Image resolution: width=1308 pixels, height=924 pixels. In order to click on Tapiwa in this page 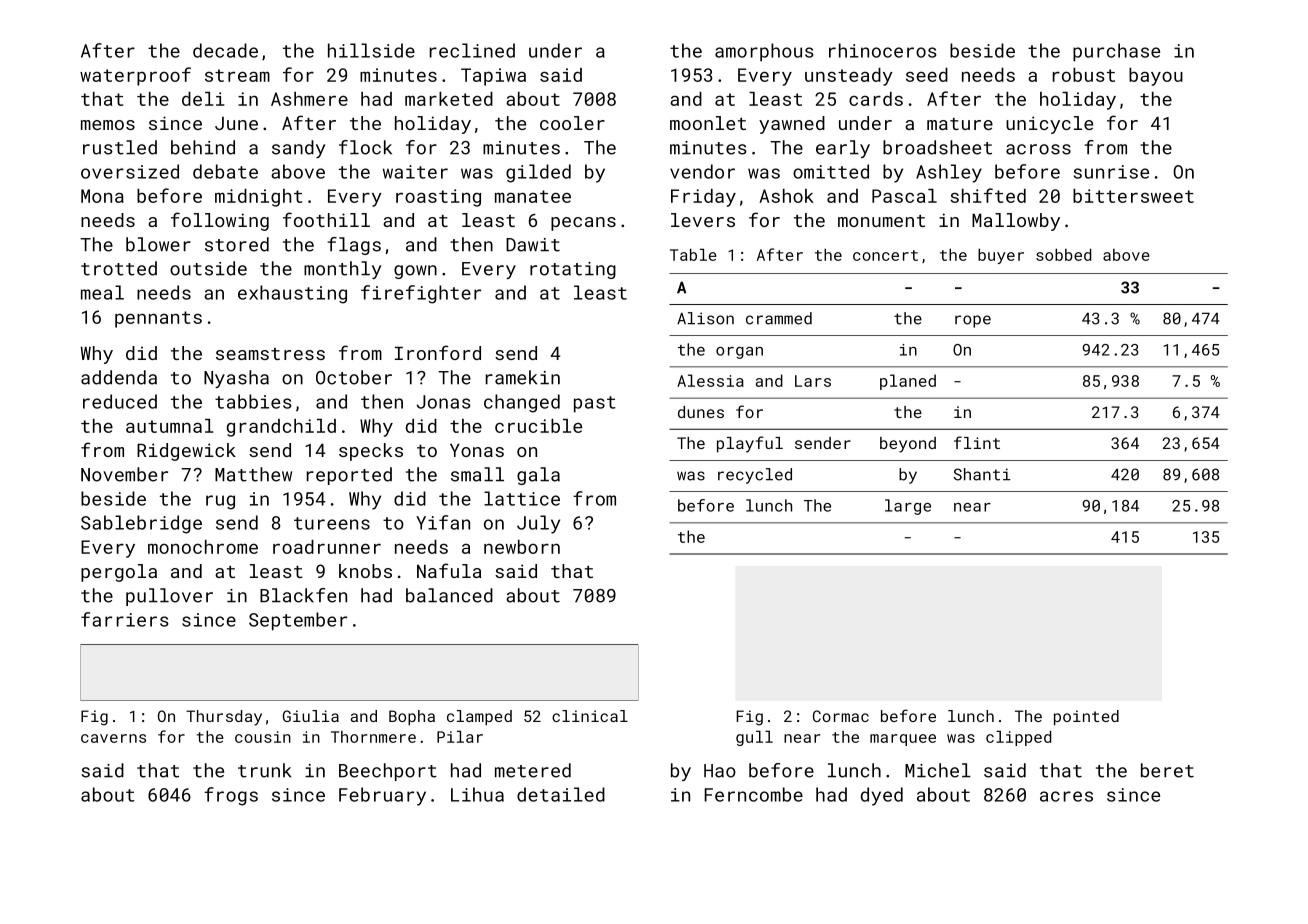, I will do `click(493, 77)`.
